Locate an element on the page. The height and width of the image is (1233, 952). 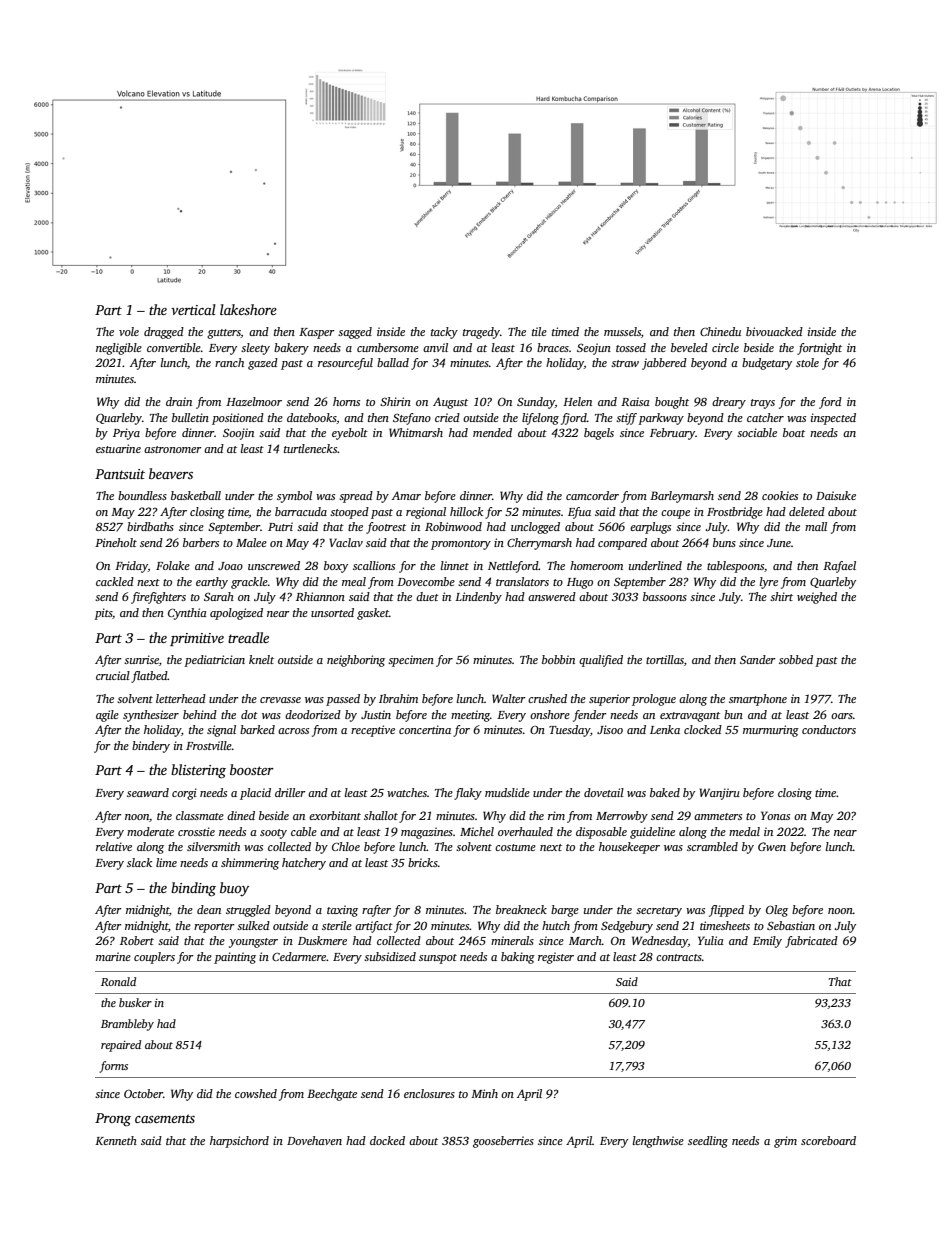
Soojin is located at coordinates (238, 434).
